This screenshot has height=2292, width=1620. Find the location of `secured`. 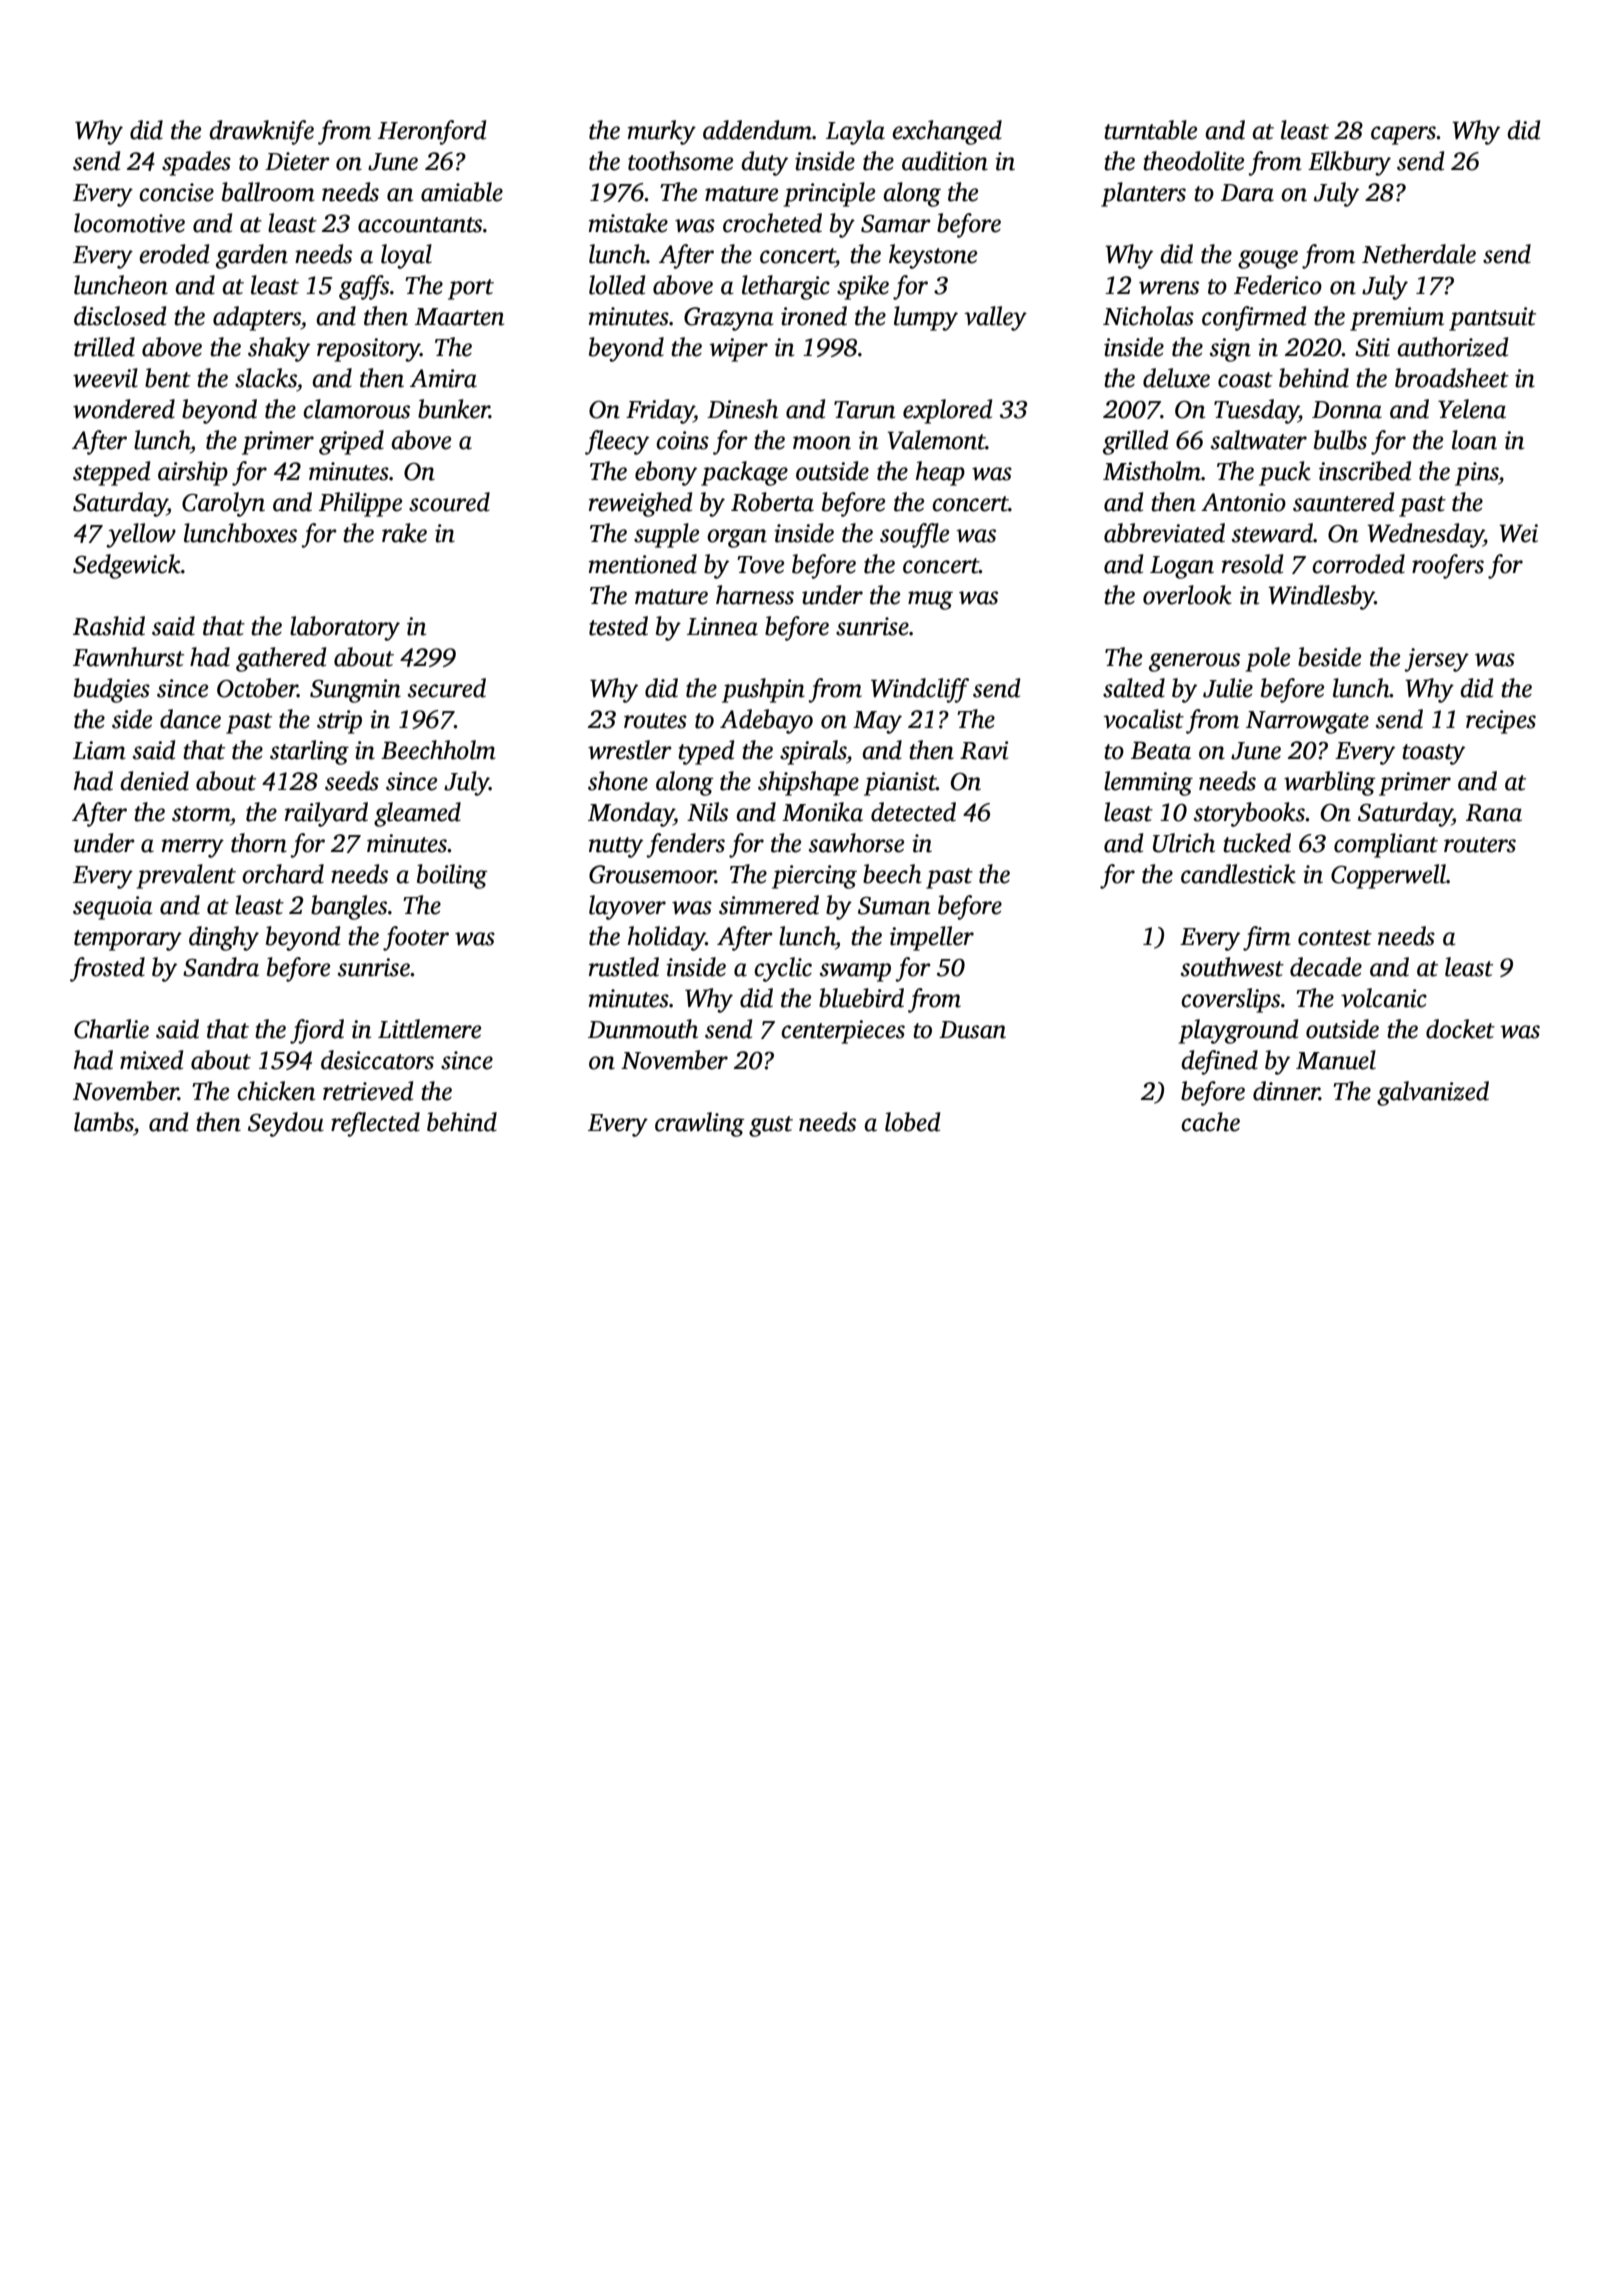

secured is located at coordinates (447, 688).
